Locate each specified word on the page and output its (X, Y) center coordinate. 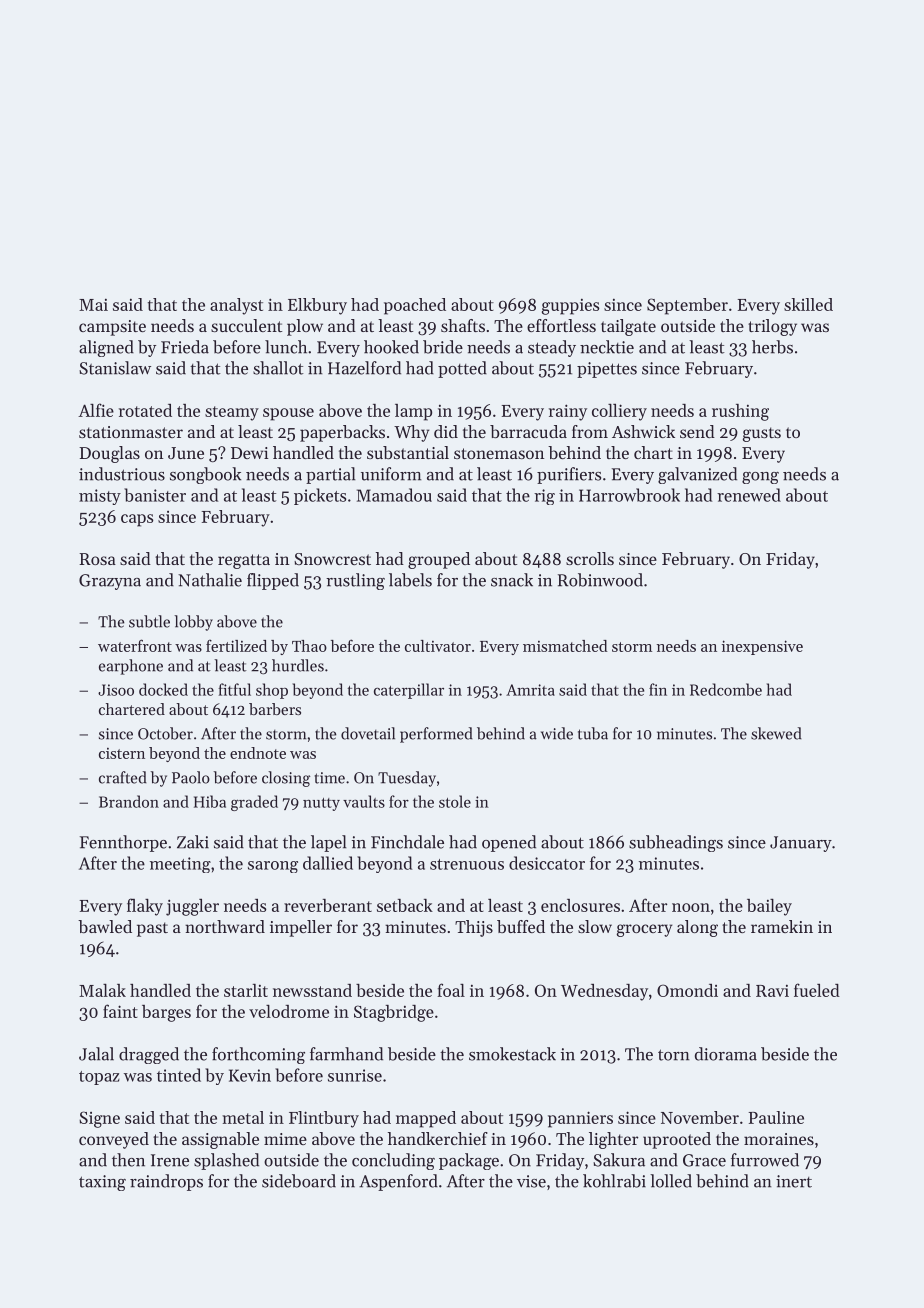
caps (137, 520)
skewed (776, 733)
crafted (123, 777)
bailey (769, 907)
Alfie (96, 410)
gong (760, 478)
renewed (749, 495)
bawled (105, 926)
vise (531, 1181)
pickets (320, 496)
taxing (102, 1183)
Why (411, 433)
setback (405, 905)
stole (455, 801)
